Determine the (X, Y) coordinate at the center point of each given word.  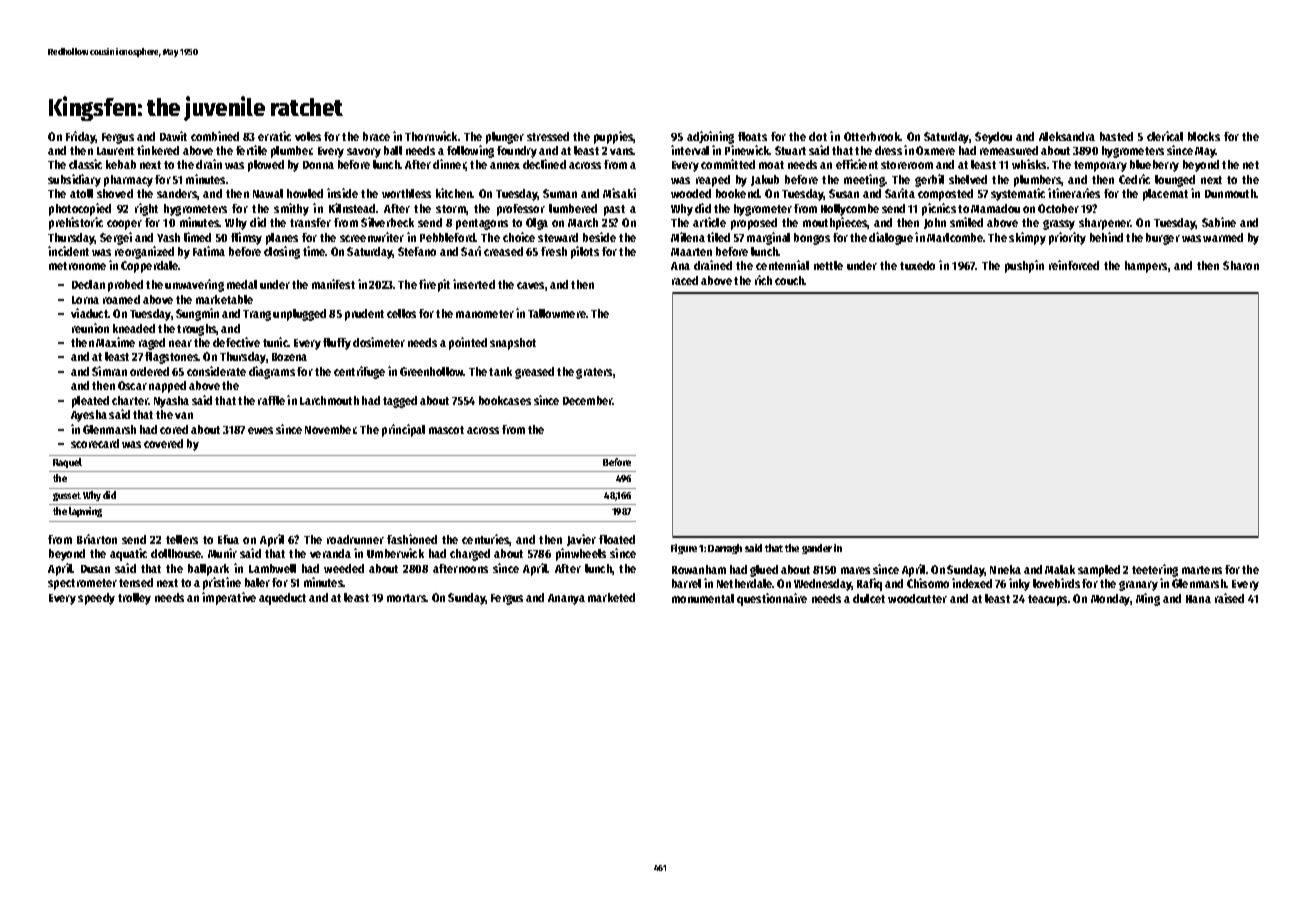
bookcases (505, 400)
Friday (81, 137)
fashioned (412, 539)
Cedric (1134, 179)
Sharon (1241, 265)
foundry (517, 152)
